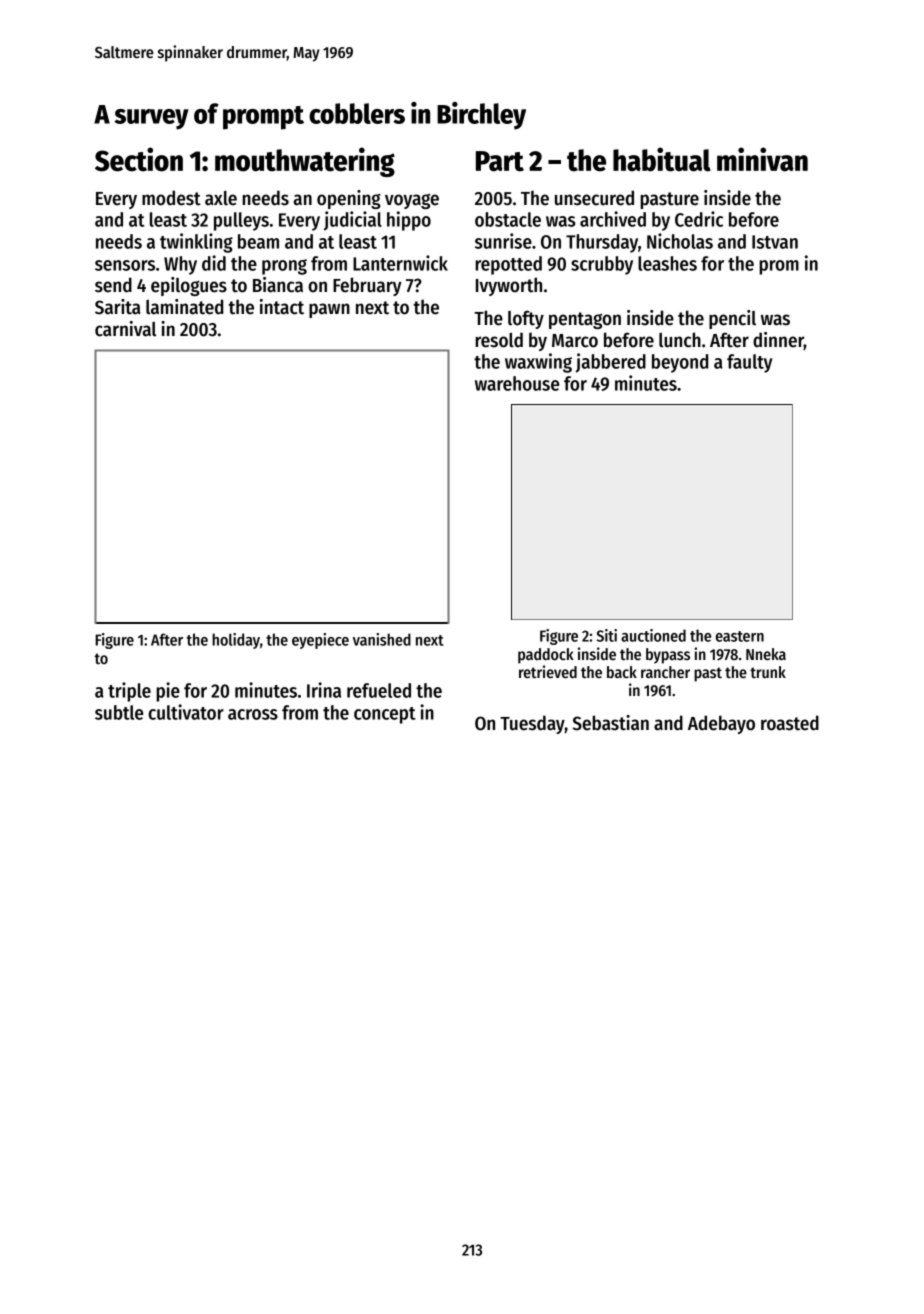 Image resolution: width=924 pixels, height=1314 pixels. Describe the element at coordinates (778, 341) in the document. I see `dinner` at that location.
